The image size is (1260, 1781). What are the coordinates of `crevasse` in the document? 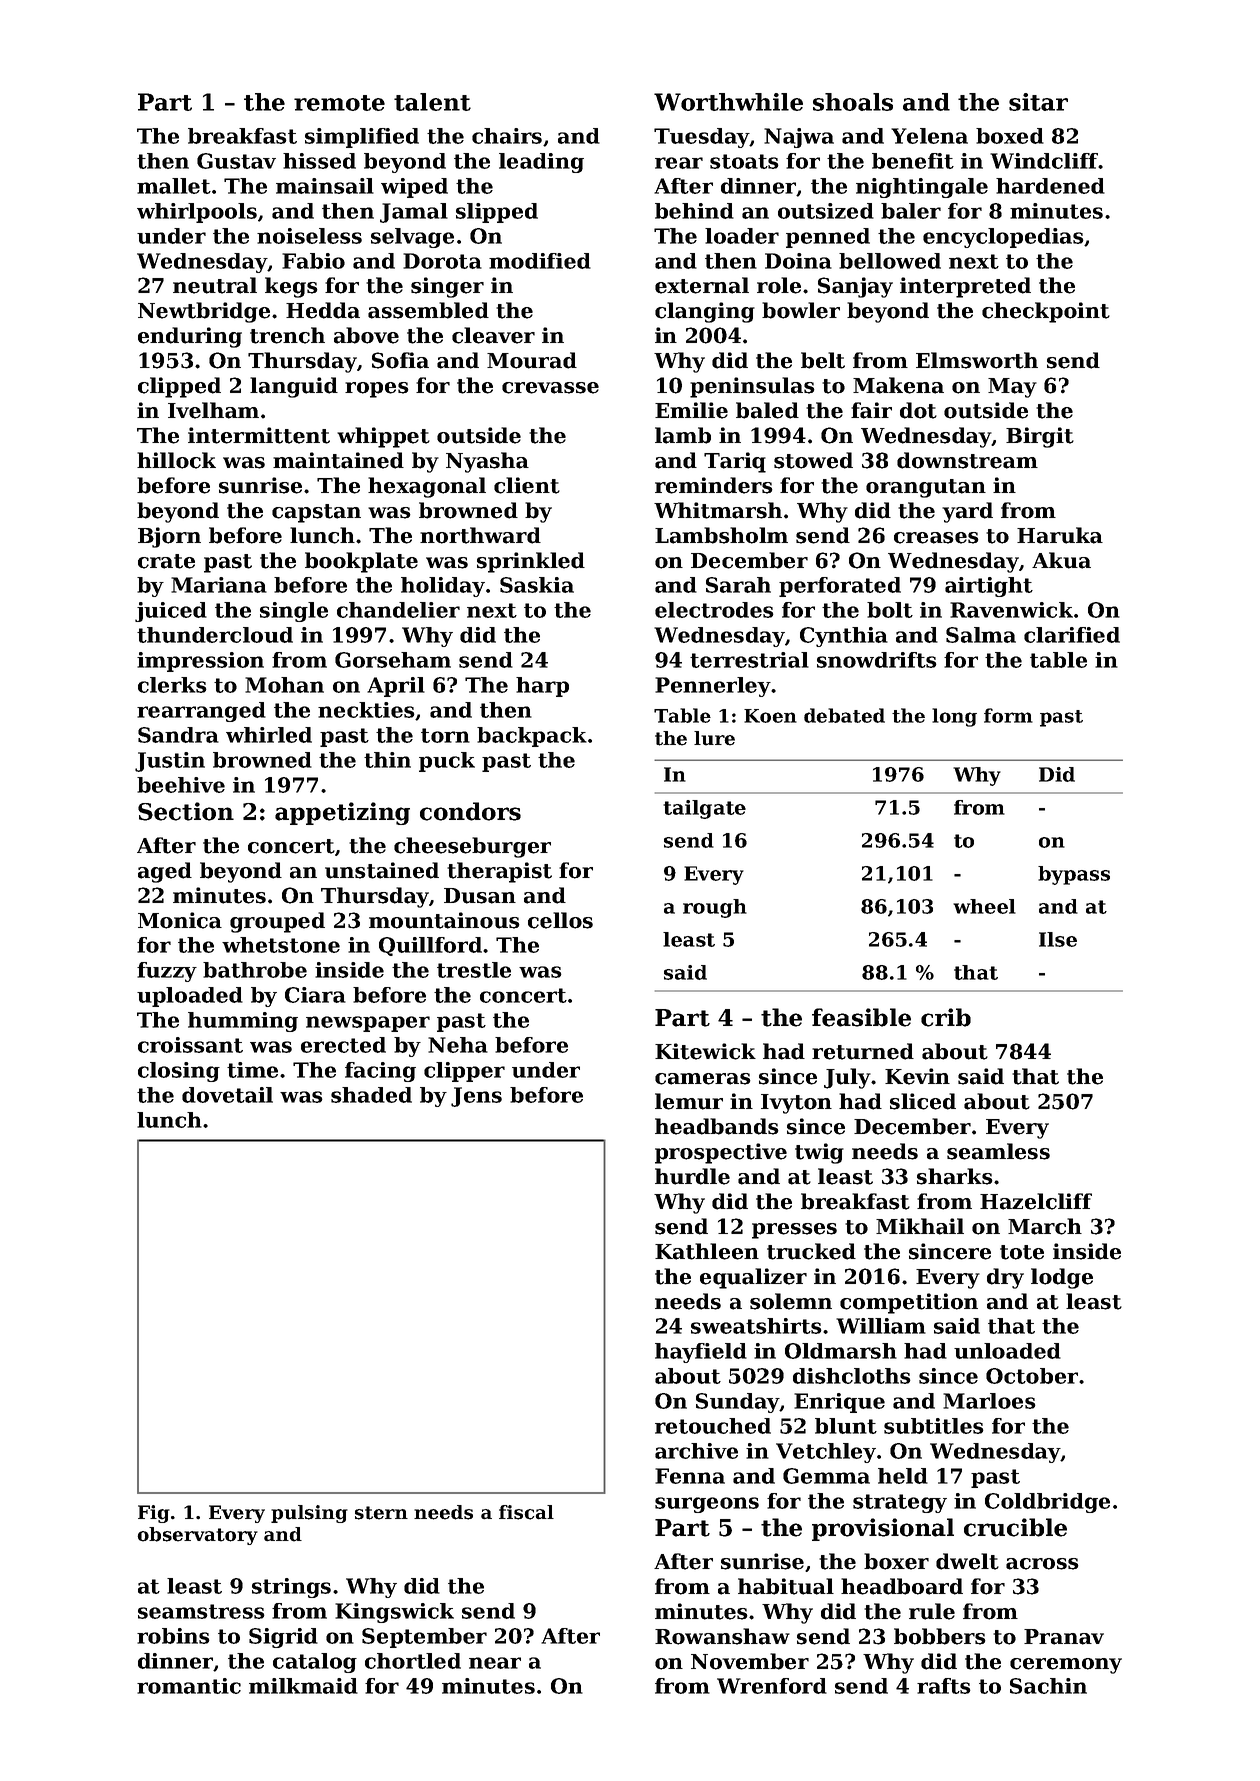 It's located at (550, 388).
